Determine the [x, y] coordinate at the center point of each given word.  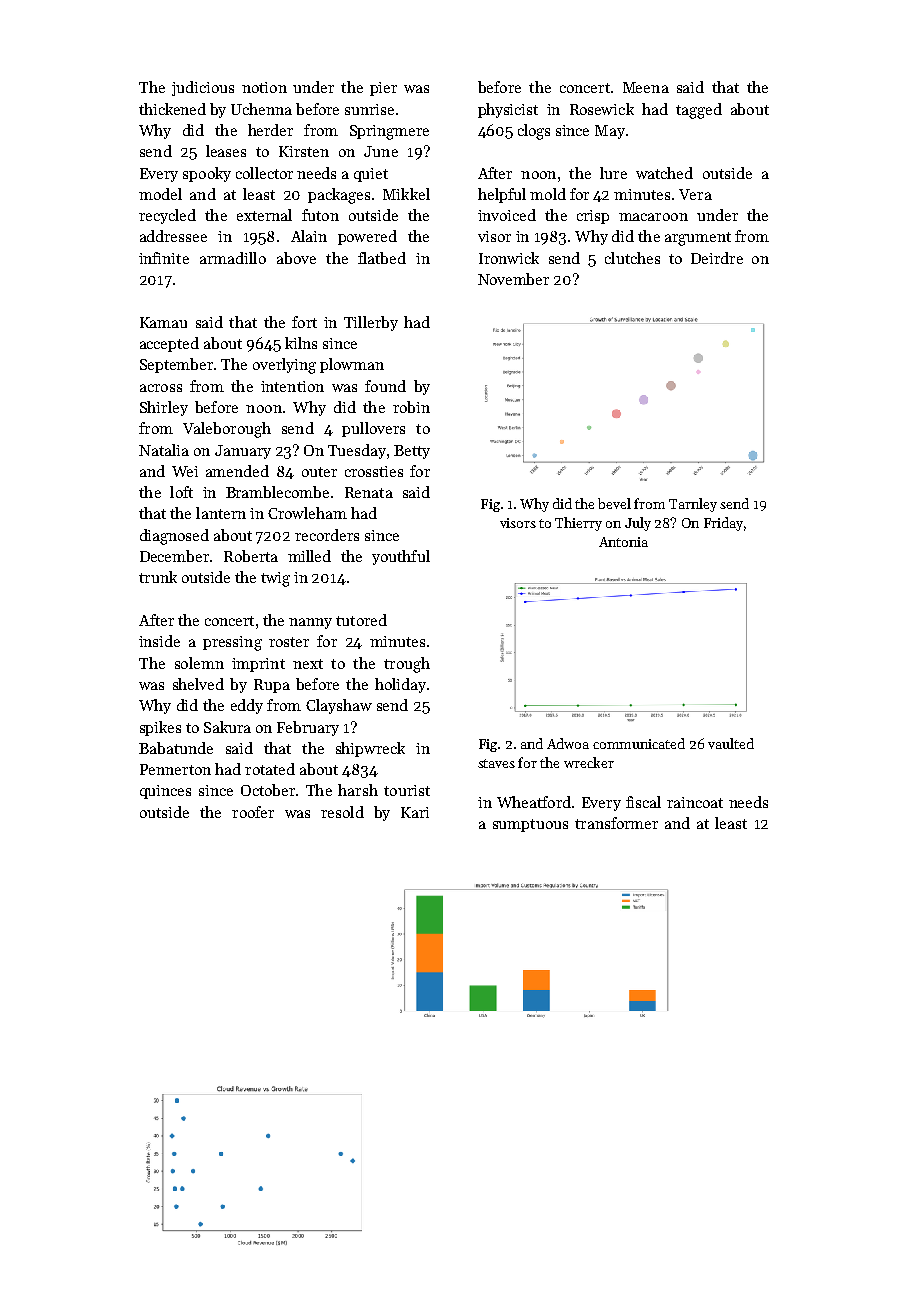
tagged [699, 111]
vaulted [731, 743]
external [264, 215]
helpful [502, 195]
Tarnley [693, 505]
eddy [247, 706]
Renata [369, 492]
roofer [253, 812]
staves [496, 763]
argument [698, 239]
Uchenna [261, 109]
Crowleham [307, 513]
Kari [415, 812]
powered [367, 237]
